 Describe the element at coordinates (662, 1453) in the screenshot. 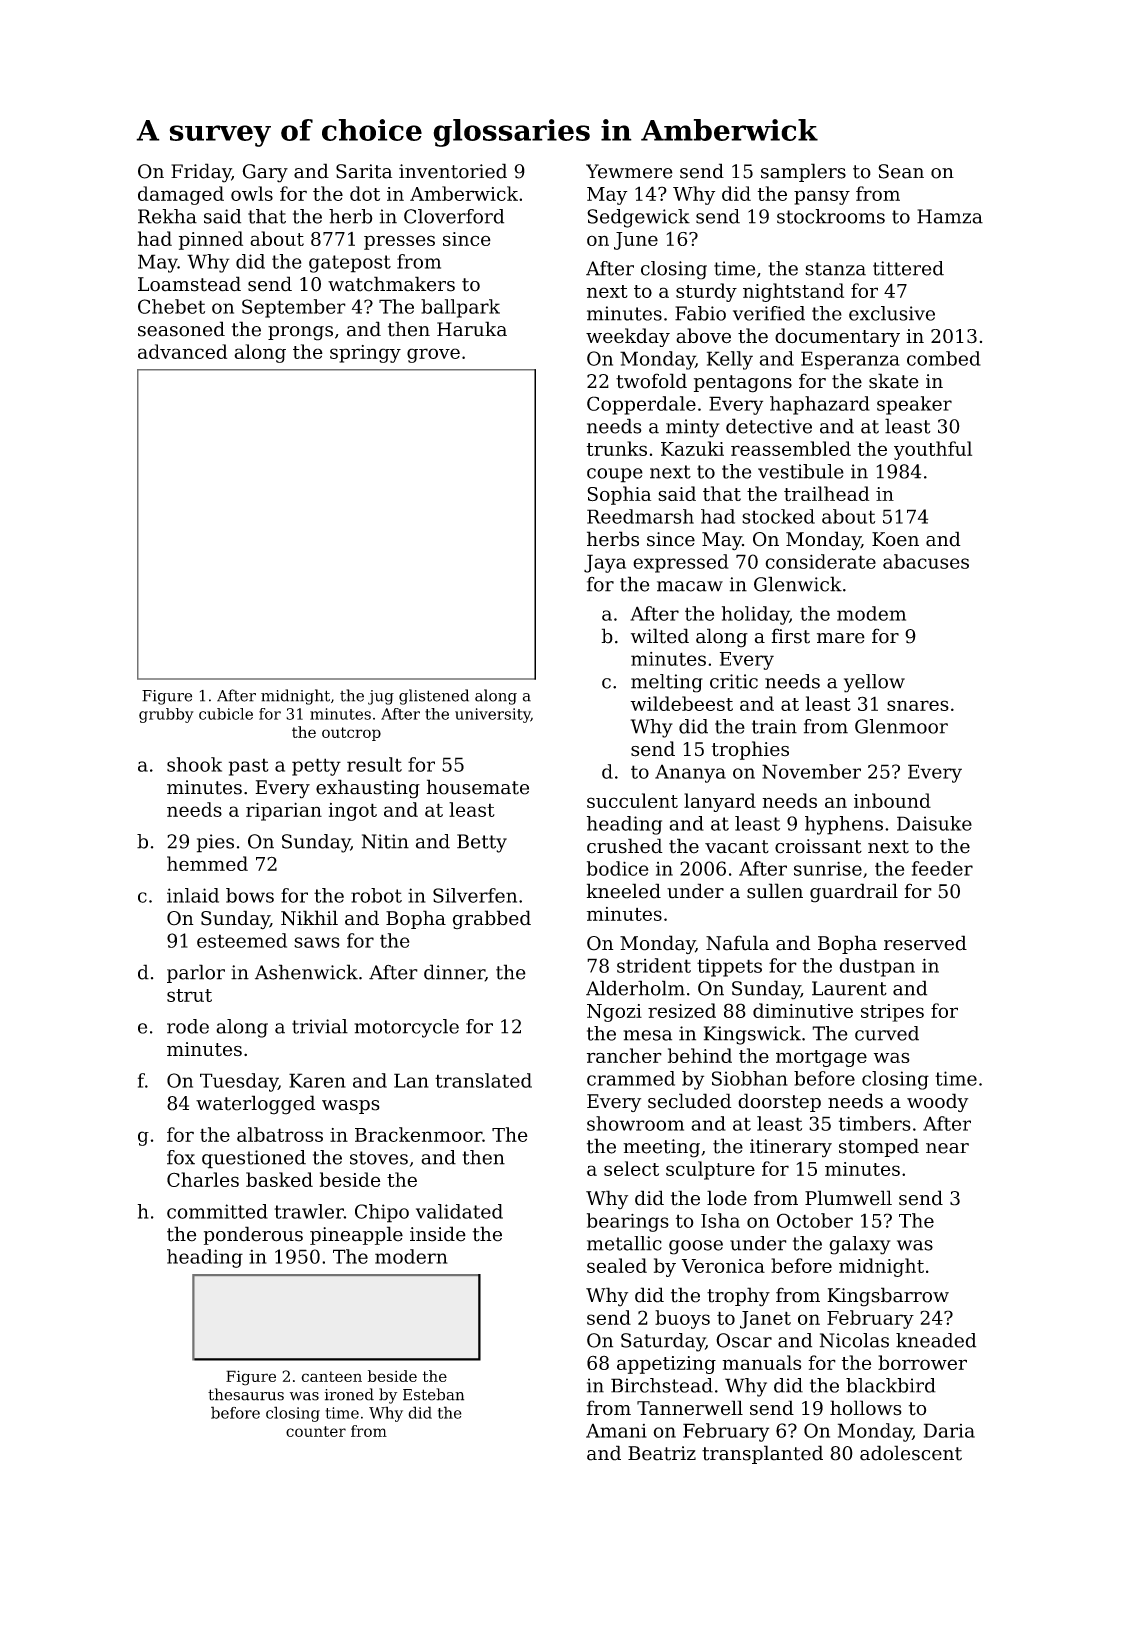

I see `Beatriz` at that location.
